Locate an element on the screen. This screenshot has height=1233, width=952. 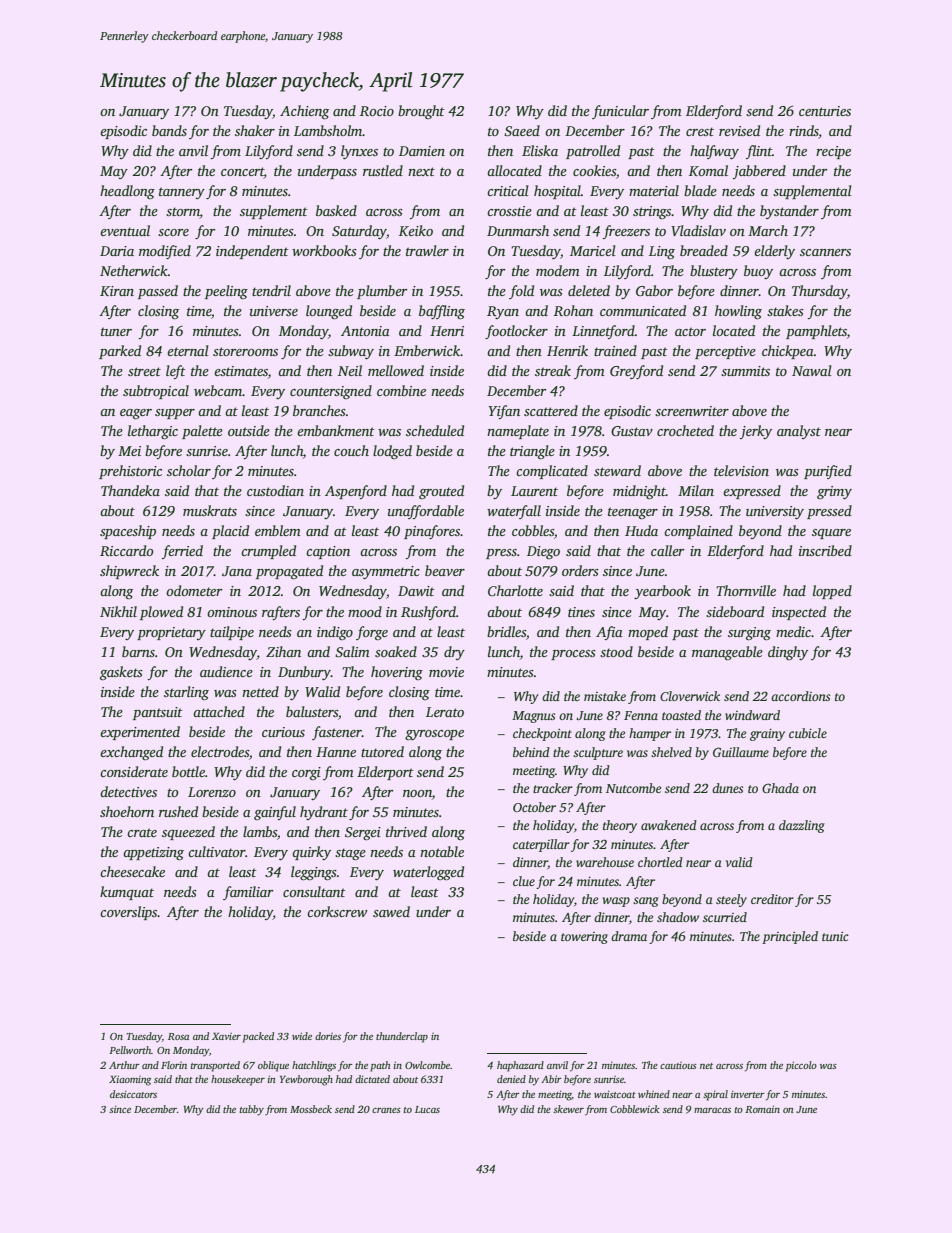
shelved is located at coordinates (671, 752).
